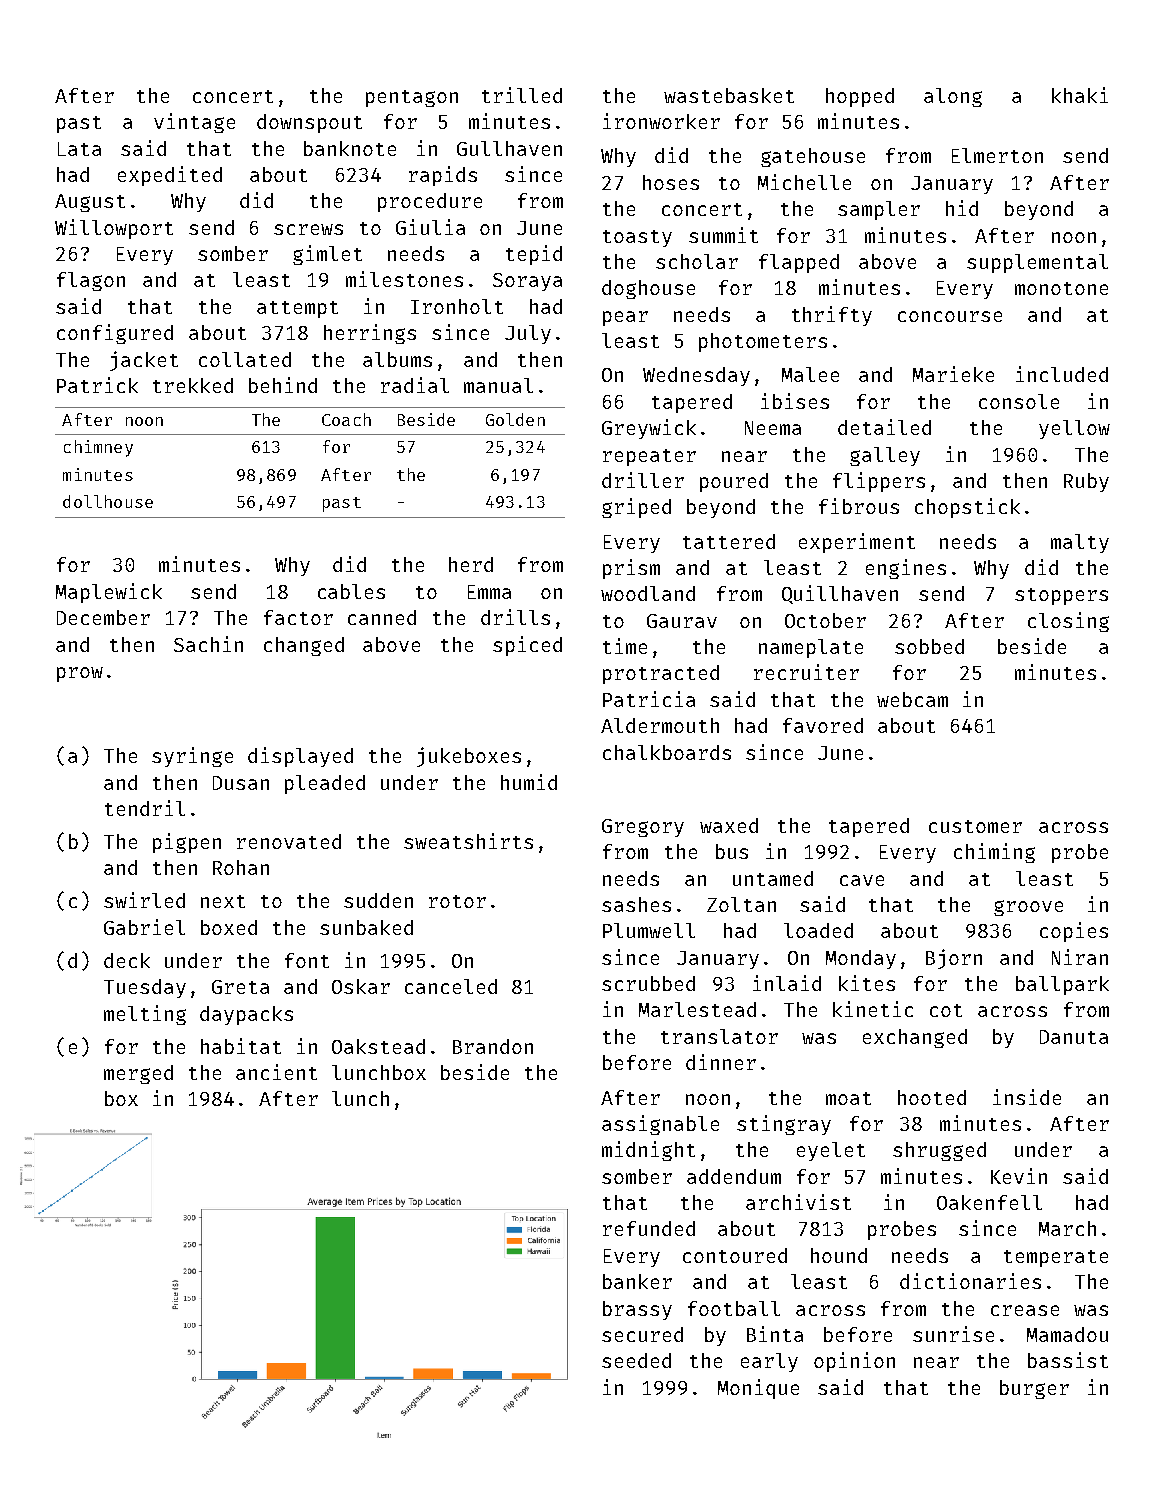  Describe the element at coordinates (346, 419) in the image. I see `Coach` at that location.
